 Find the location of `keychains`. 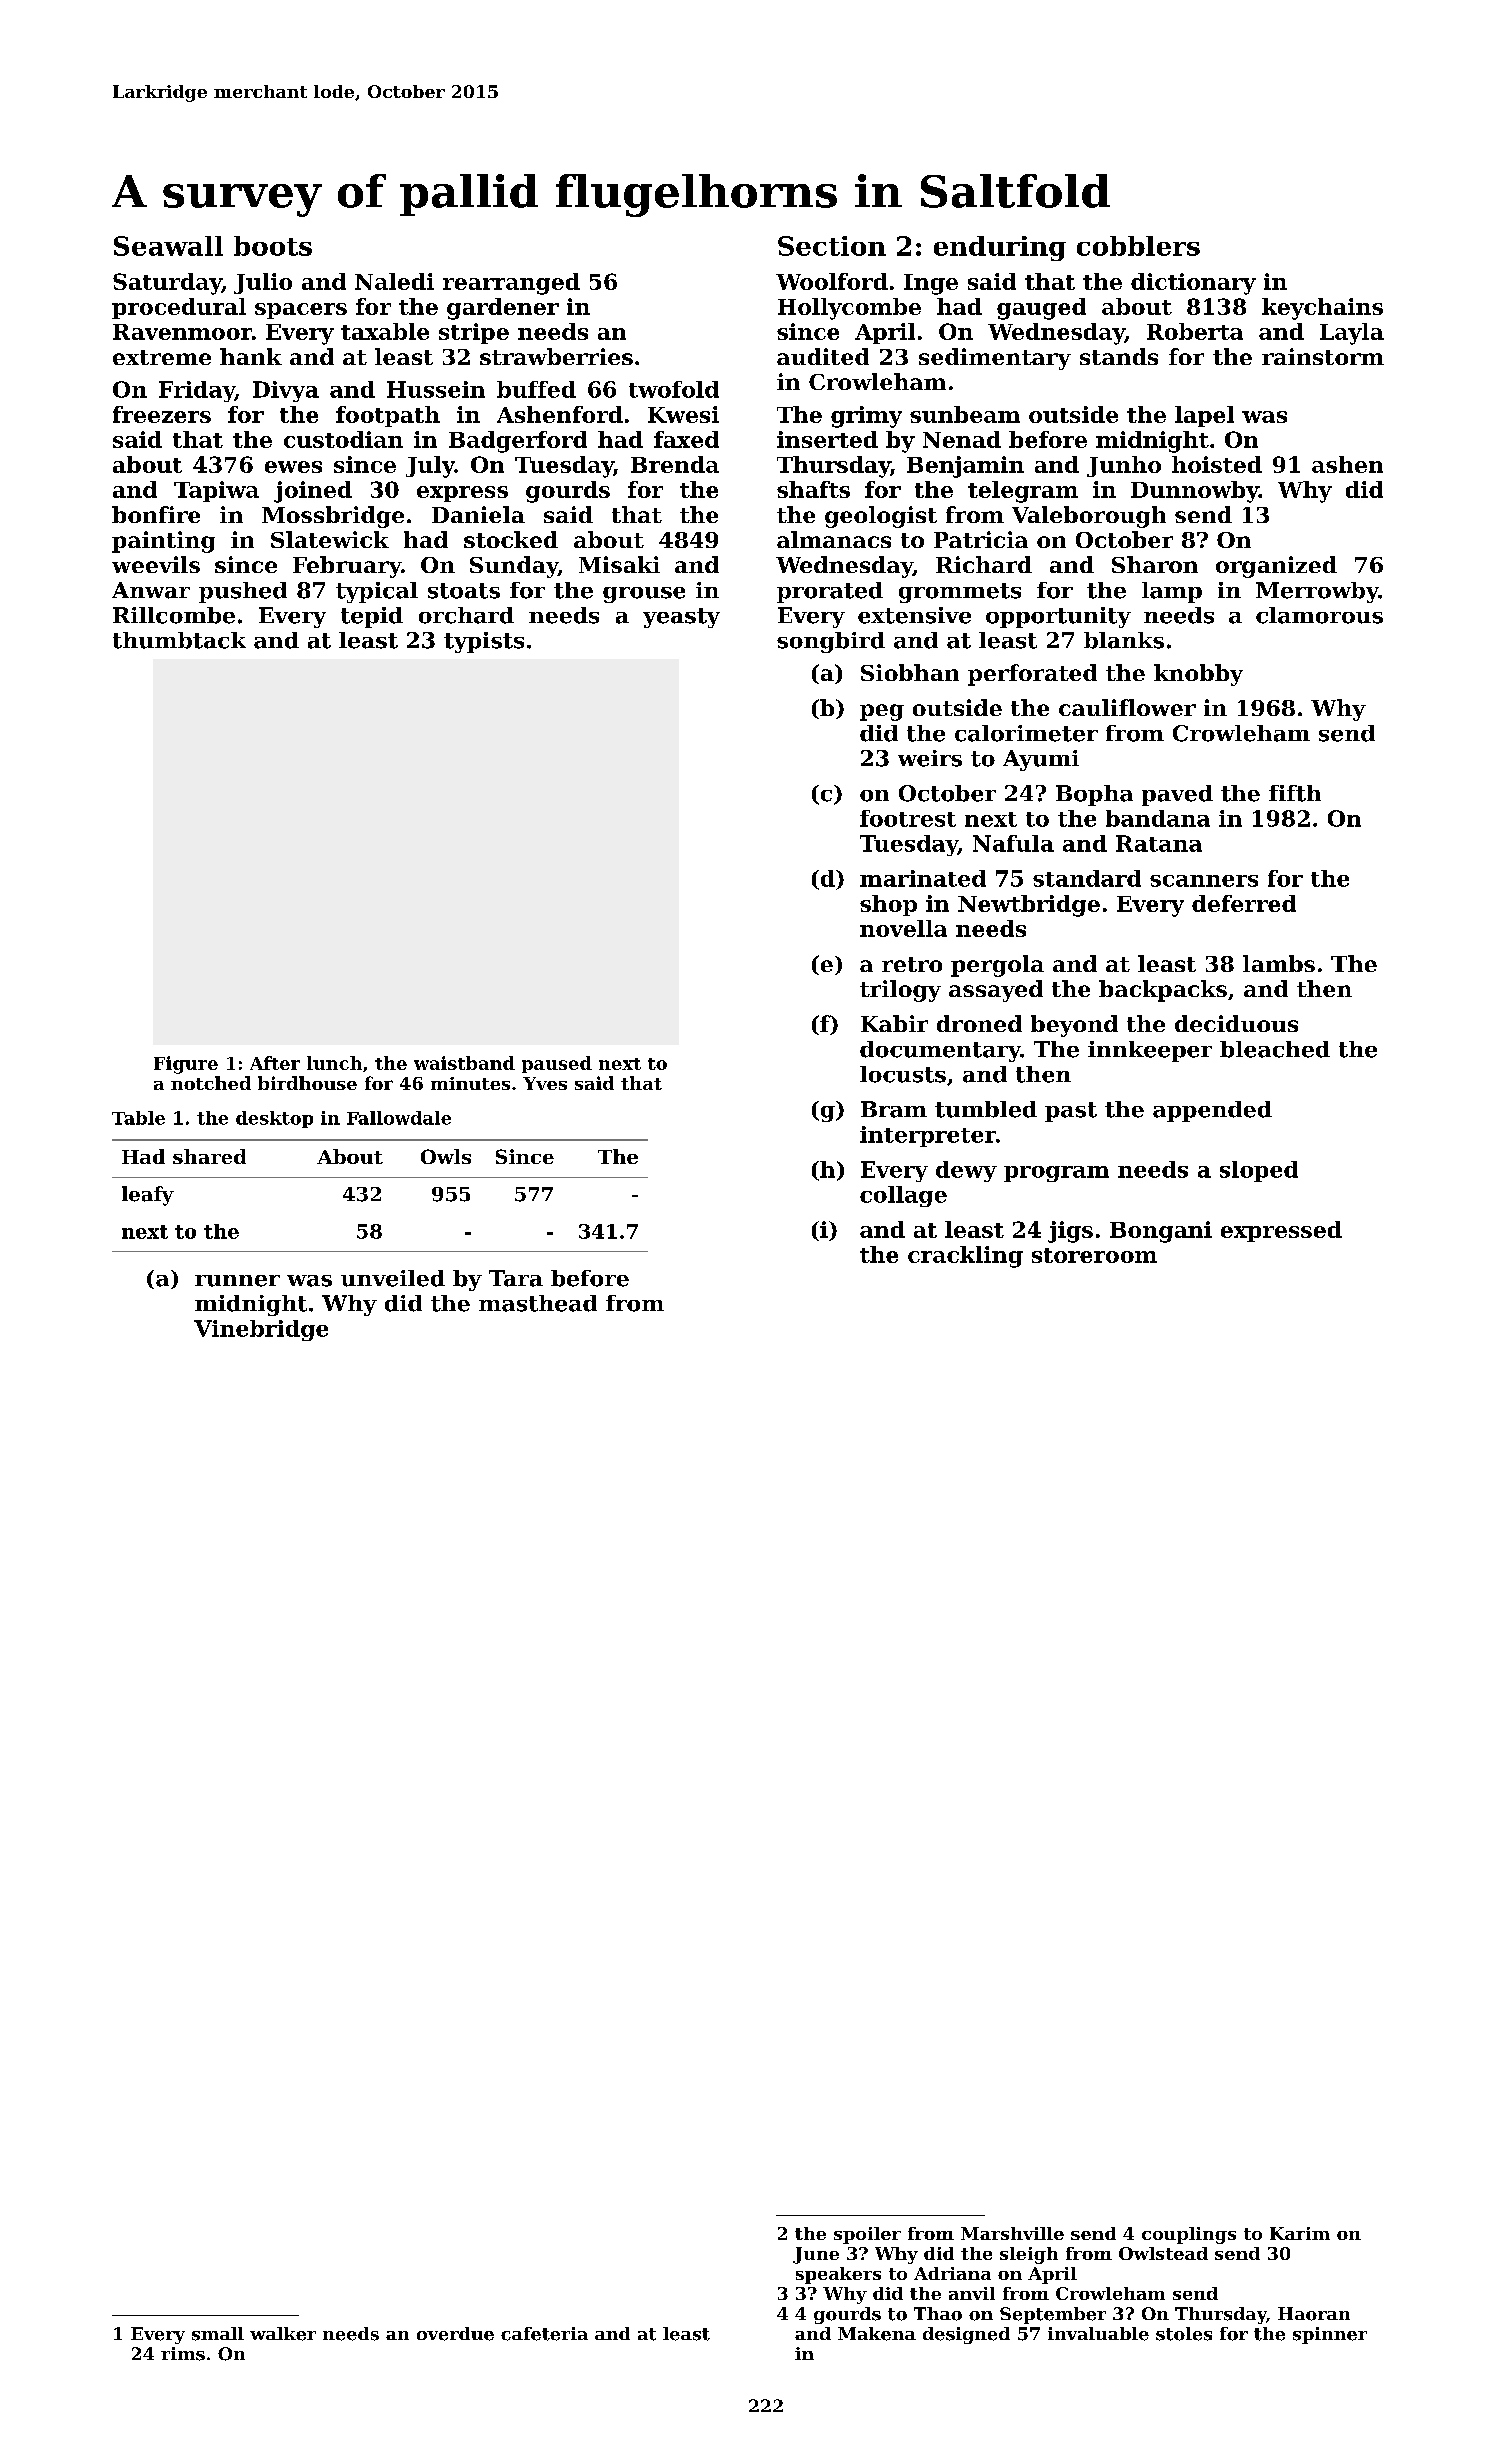

keychains is located at coordinates (1322, 309).
